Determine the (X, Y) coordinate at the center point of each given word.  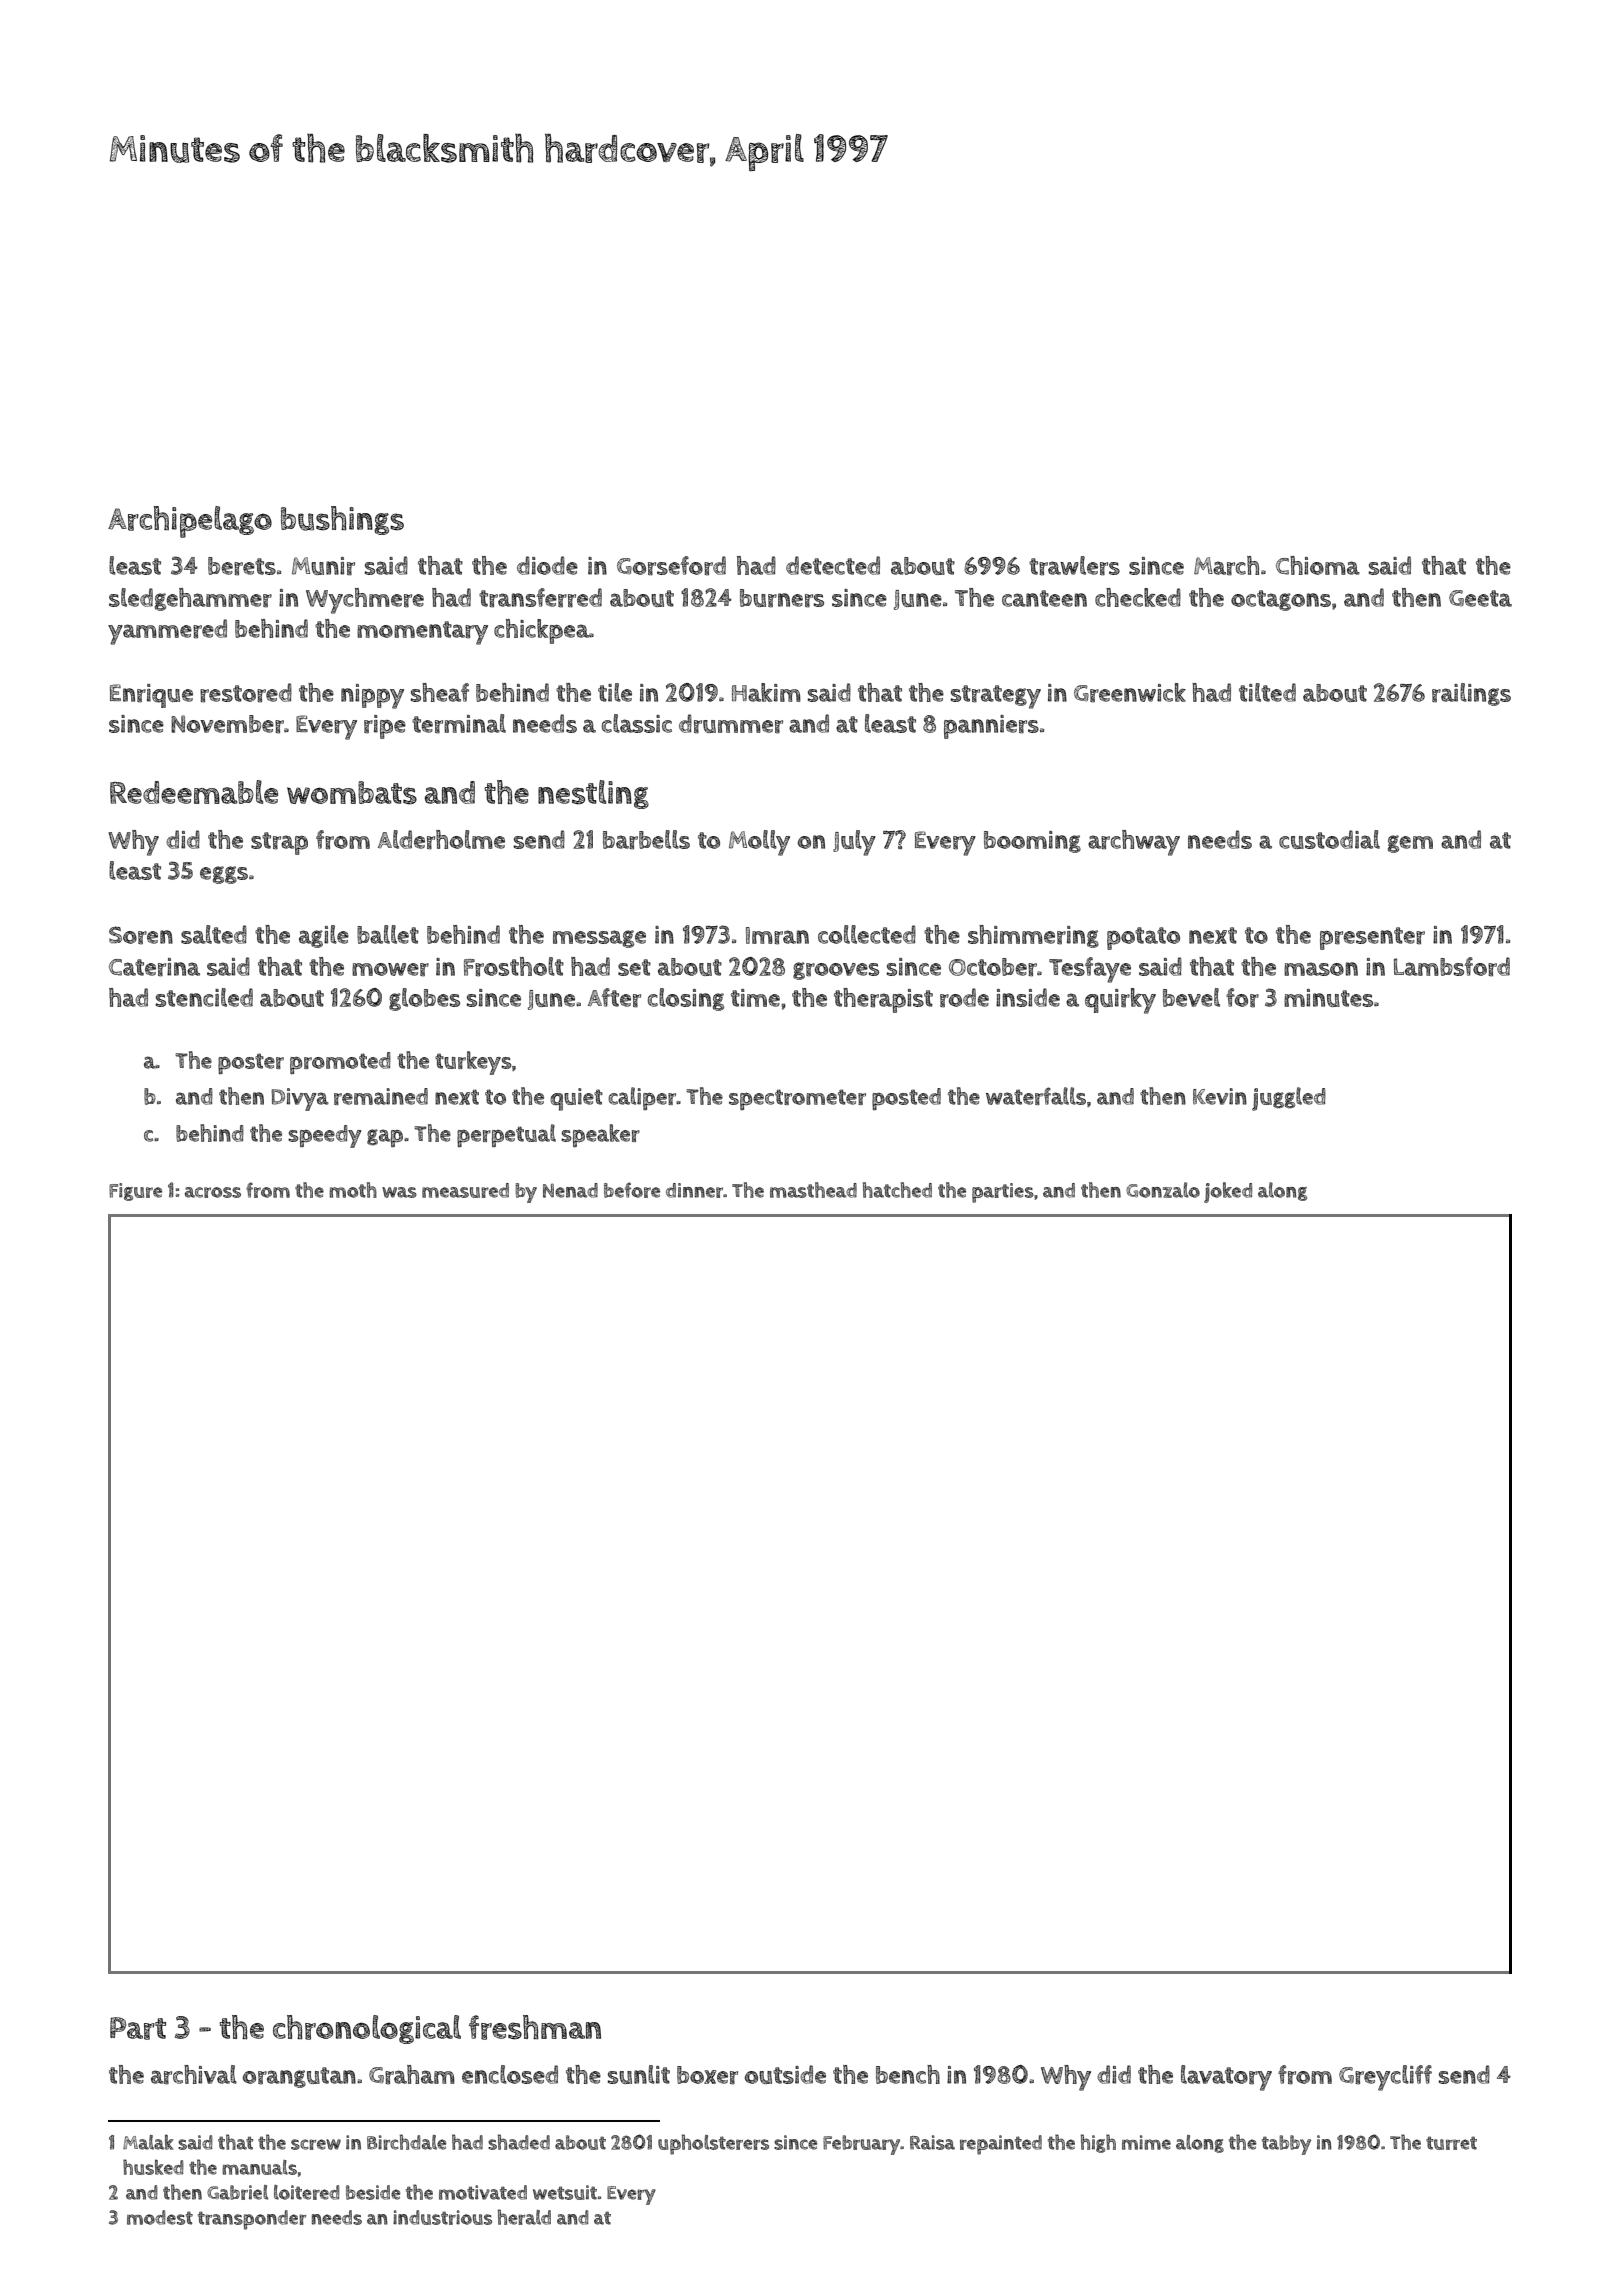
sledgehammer (190, 599)
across (213, 1192)
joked (1228, 1192)
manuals (259, 2167)
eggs (224, 875)
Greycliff (1385, 2078)
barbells (646, 840)
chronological (367, 2029)
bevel (1191, 997)
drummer (731, 724)
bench (908, 2074)
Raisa (932, 2142)
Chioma (1318, 565)
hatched (897, 1190)
